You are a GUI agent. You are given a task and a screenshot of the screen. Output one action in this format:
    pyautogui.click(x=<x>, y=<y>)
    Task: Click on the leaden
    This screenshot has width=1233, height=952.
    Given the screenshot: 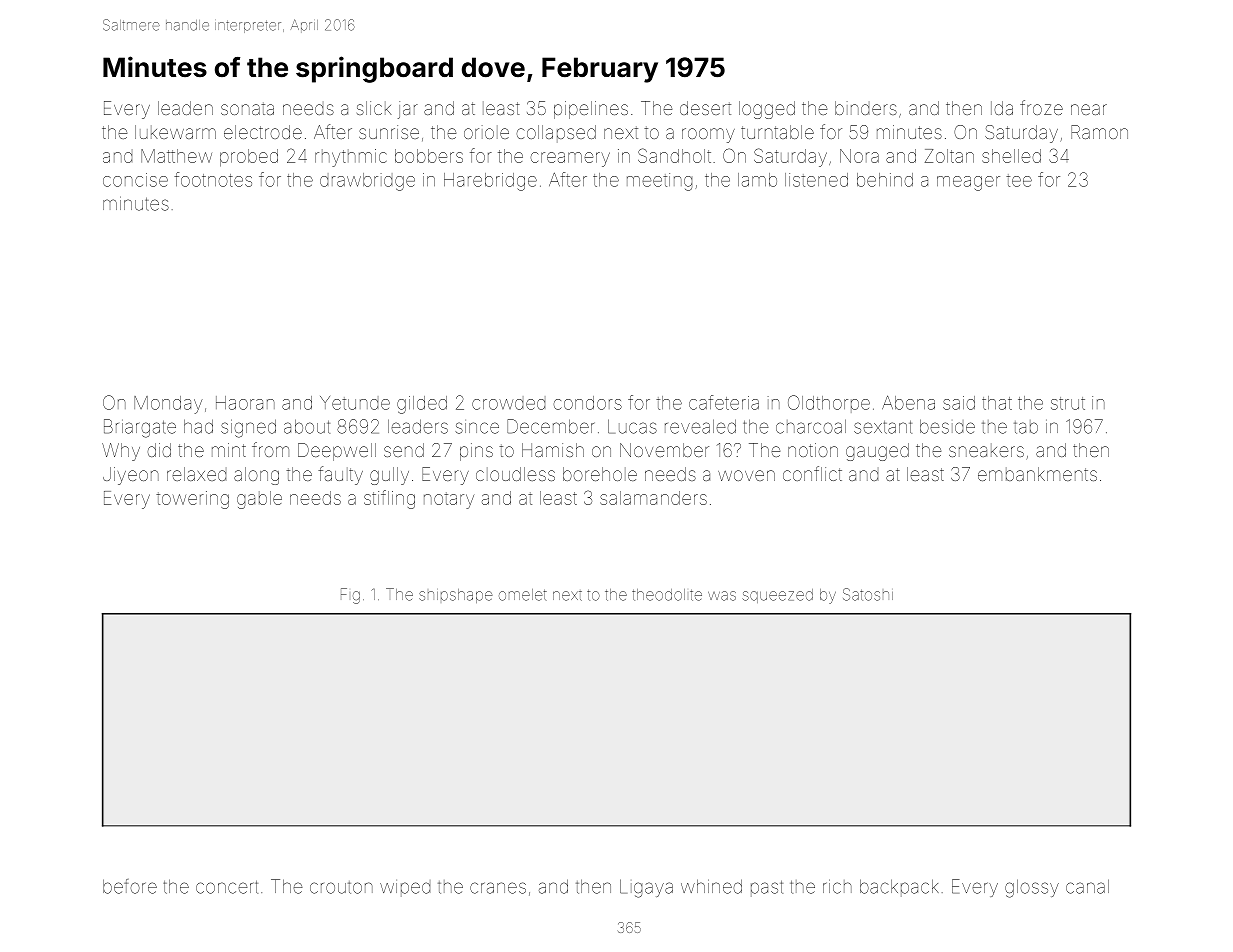 What is the action you would take?
    pyautogui.click(x=185, y=108)
